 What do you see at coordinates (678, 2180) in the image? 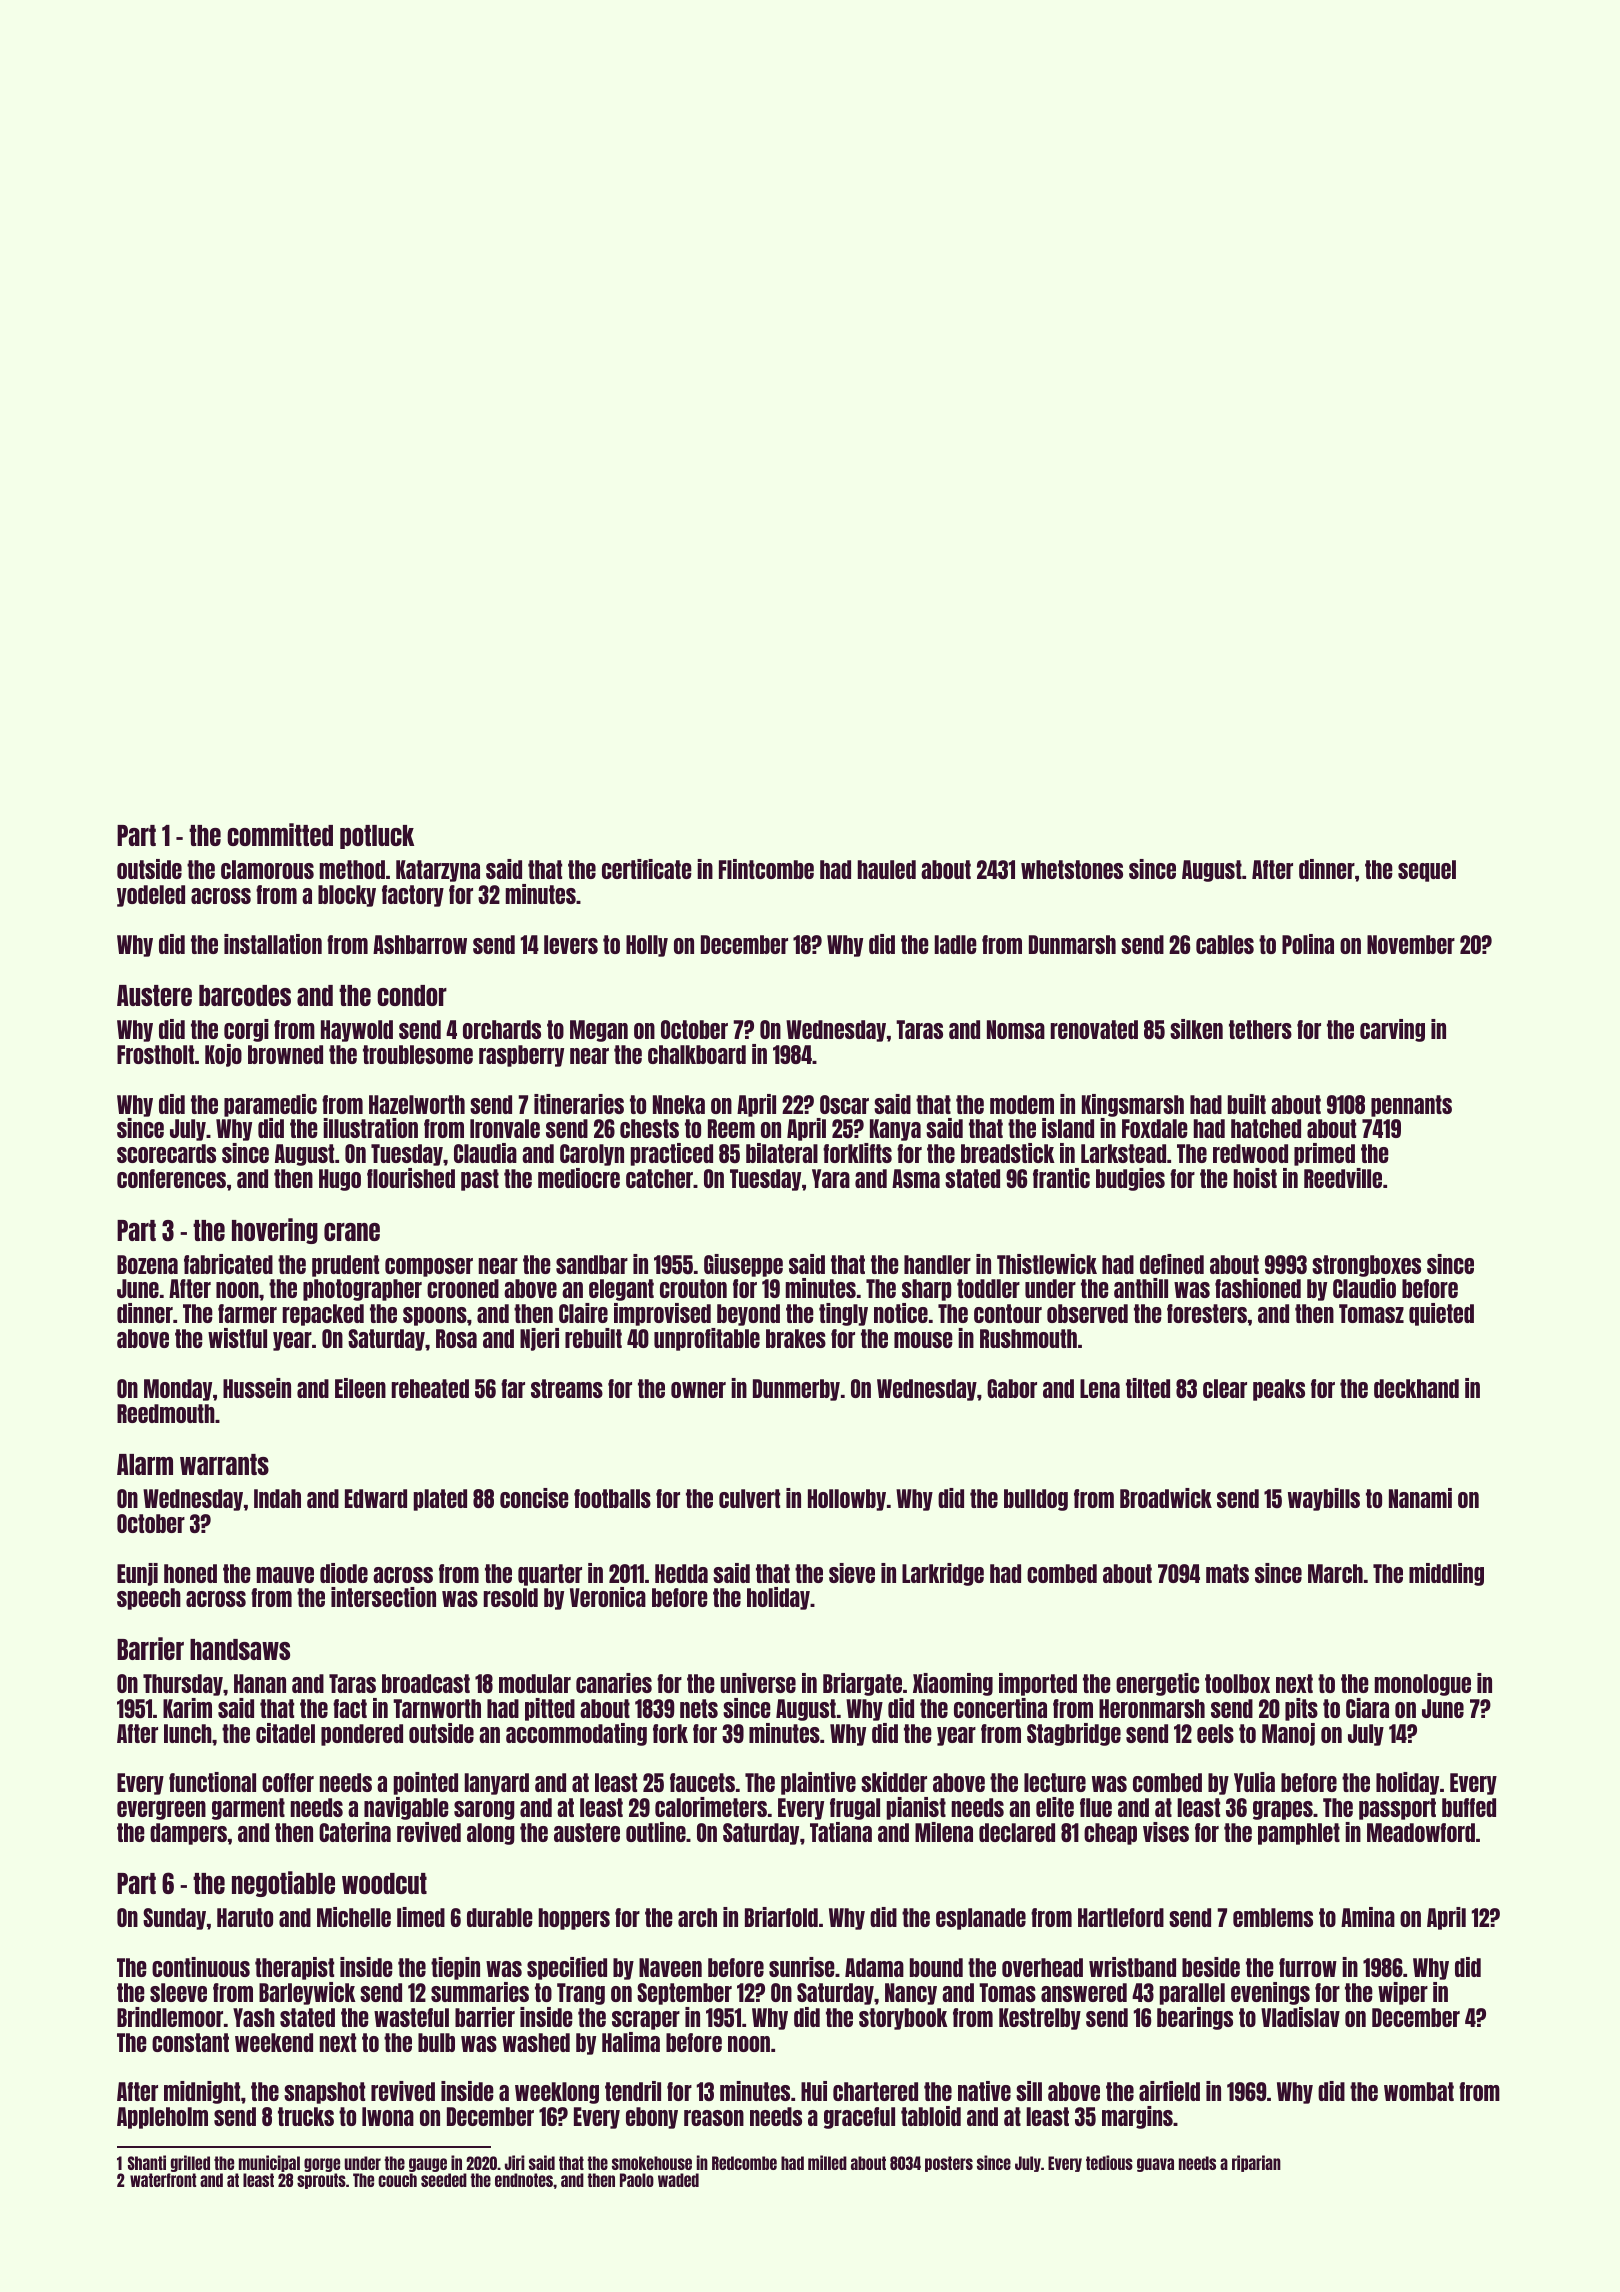
I see `waded` at bounding box center [678, 2180].
